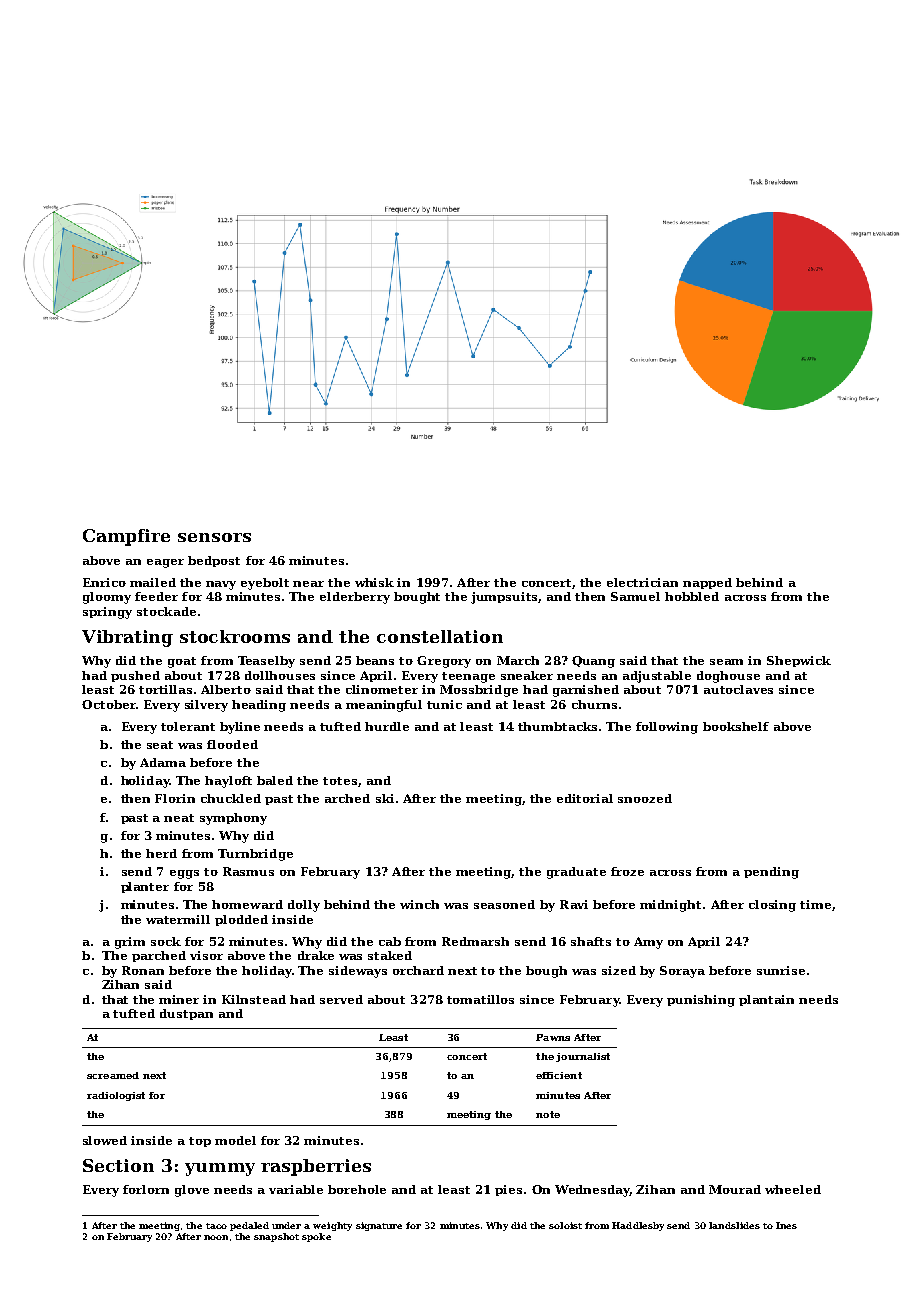 The width and height of the page is (924, 1308). I want to click on Section, so click(118, 1165).
